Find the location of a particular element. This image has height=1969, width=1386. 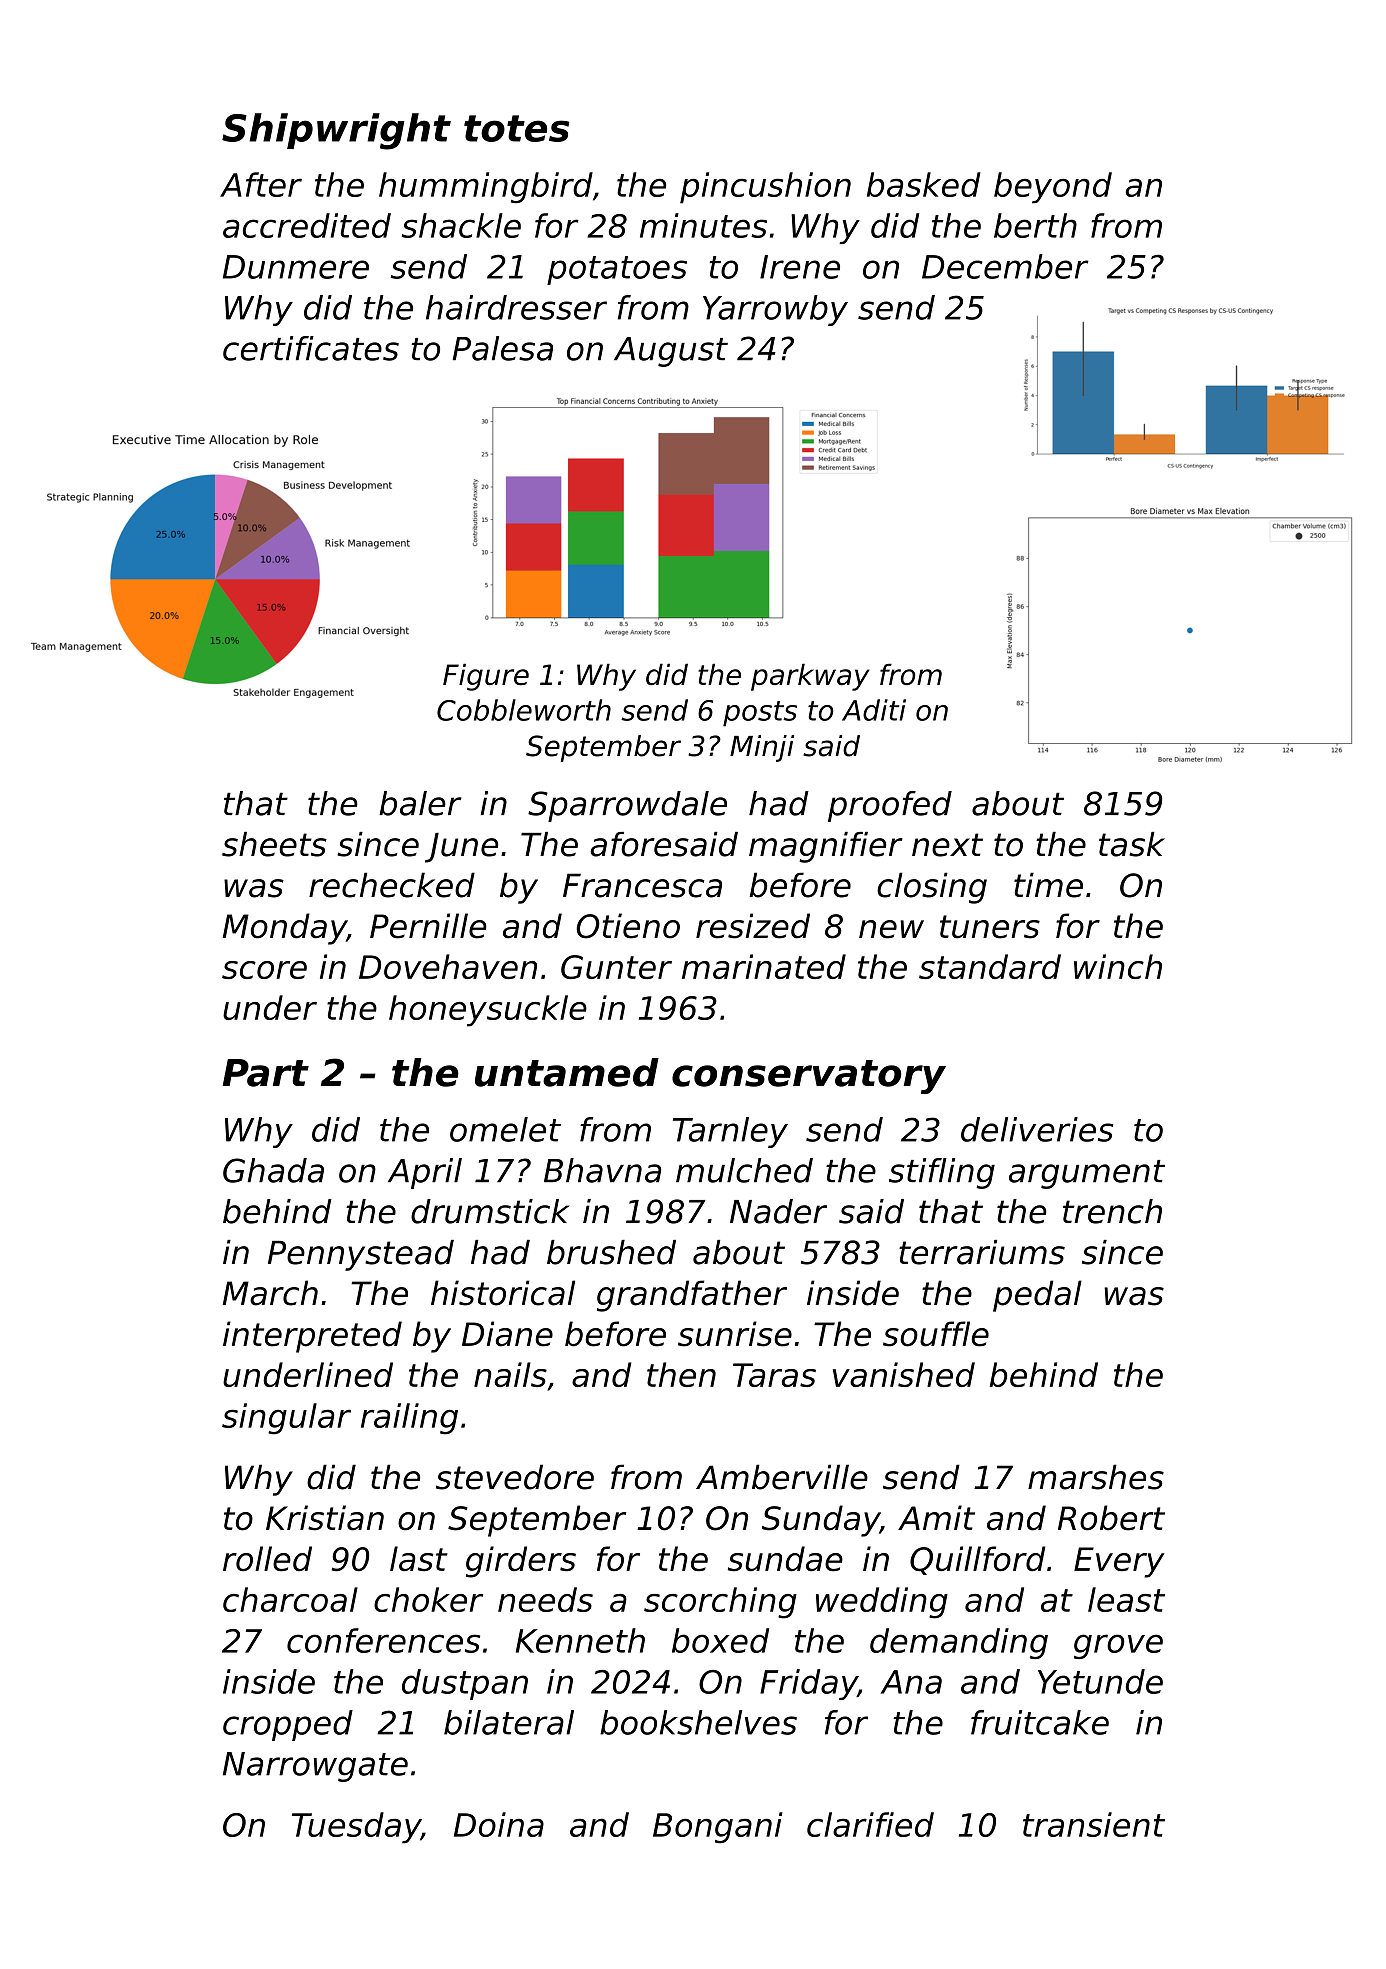

demanding is located at coordinates (959, 1643).
